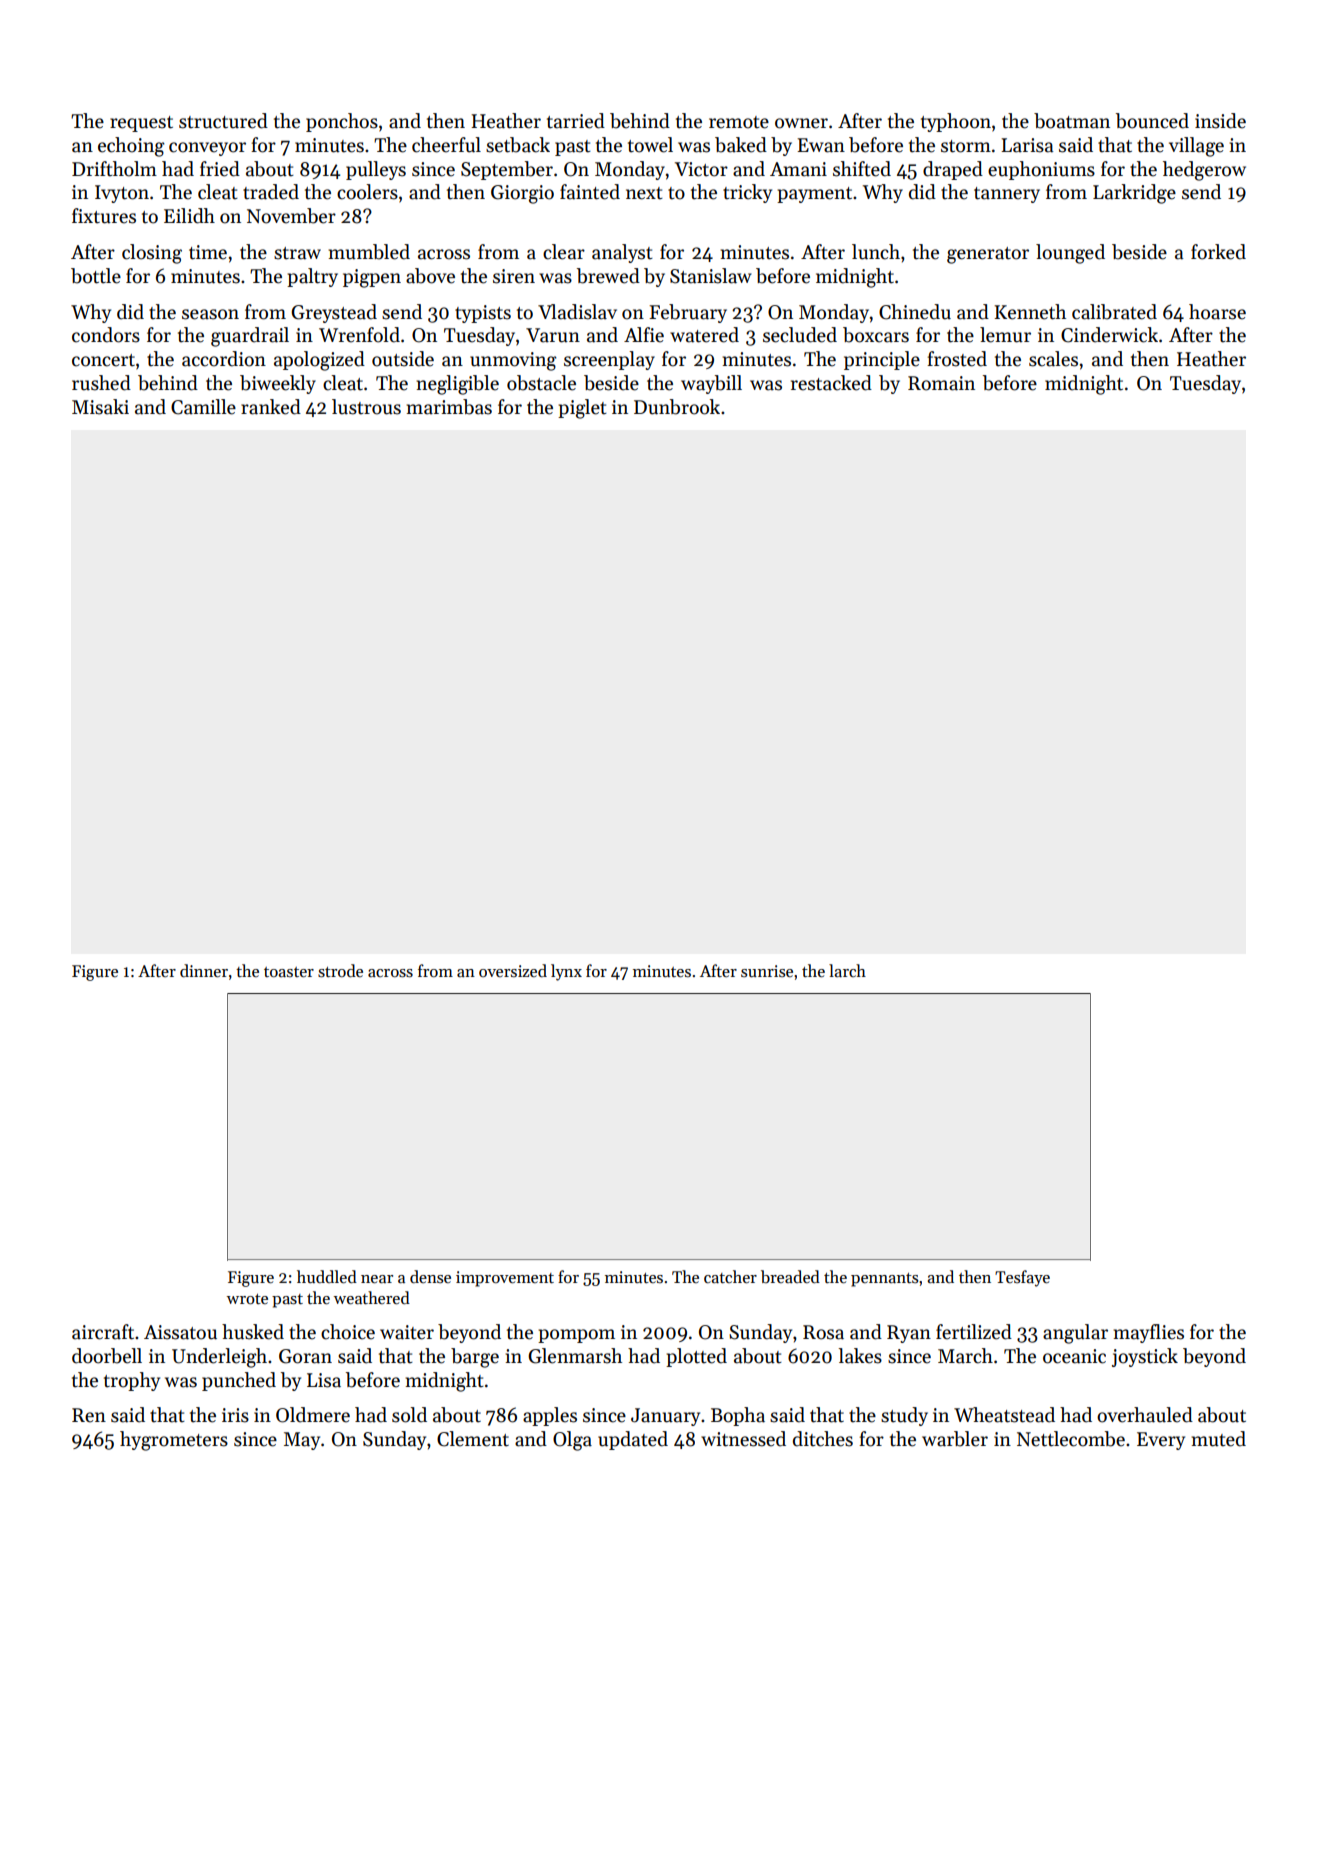  Describe the element at coordinates (847, 970) in the screenshot. I see `larch` at that location.
